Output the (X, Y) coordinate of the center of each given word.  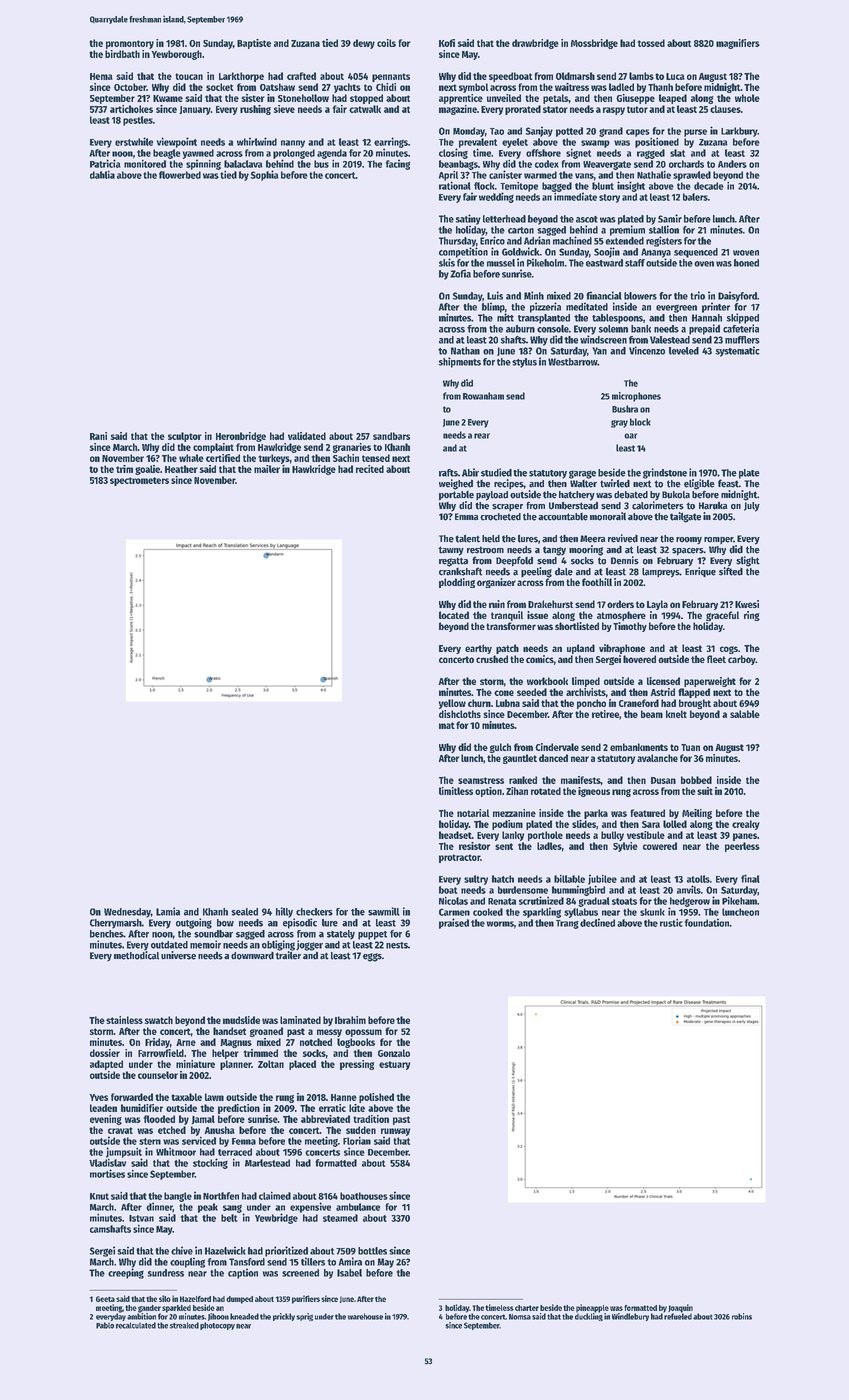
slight (748, 561)
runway (395, 1132)
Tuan (690, 747)
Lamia (168, 911)
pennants (391, 77)
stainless (124, 1020)
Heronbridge (241, 437)
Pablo (105, 1325)
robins (742, 1316)
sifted (731, 571)
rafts (448, 473)
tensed (376, 458)
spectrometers (139, 481)
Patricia (105, 163)
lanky (513, 836)
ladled (621, 87)
